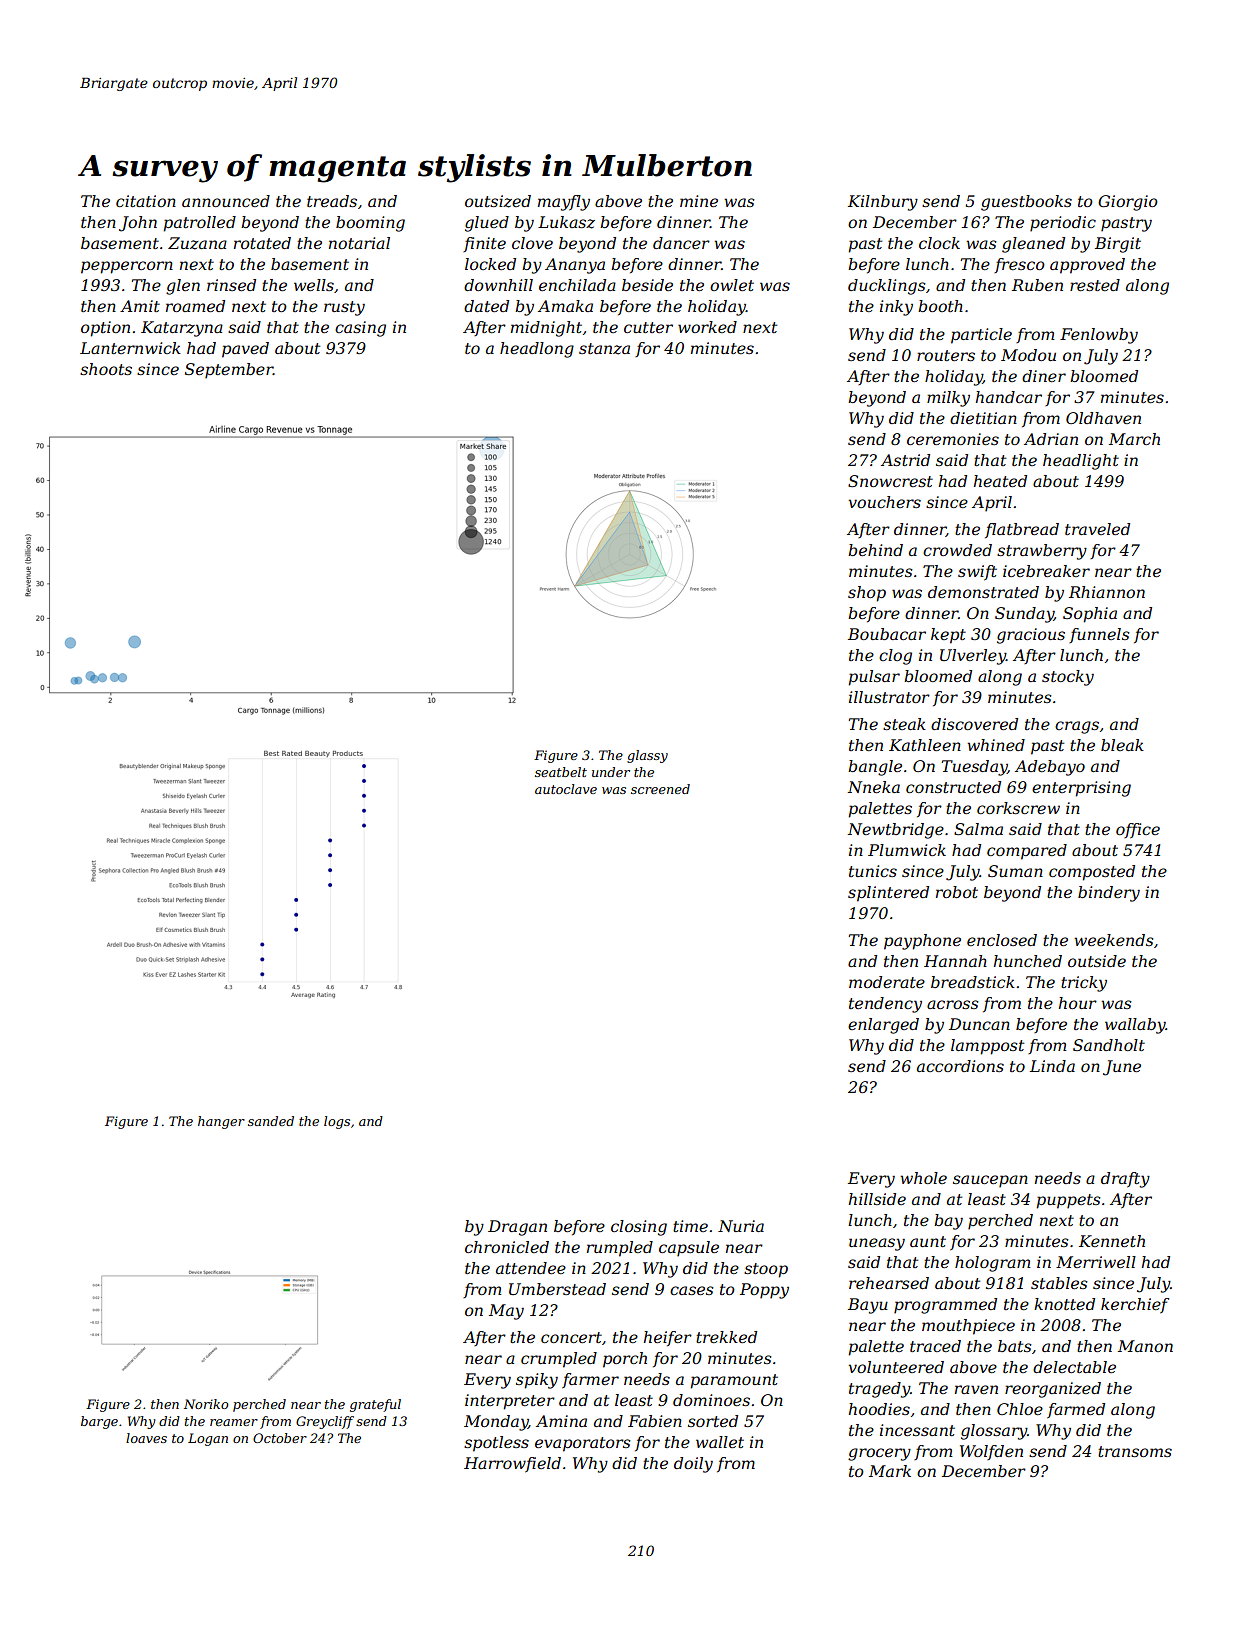 This screenshot has width=1256, height=1625. Describe the element at coordinates (221, 1122) in the screenshot. I see `hanger` at that location.
